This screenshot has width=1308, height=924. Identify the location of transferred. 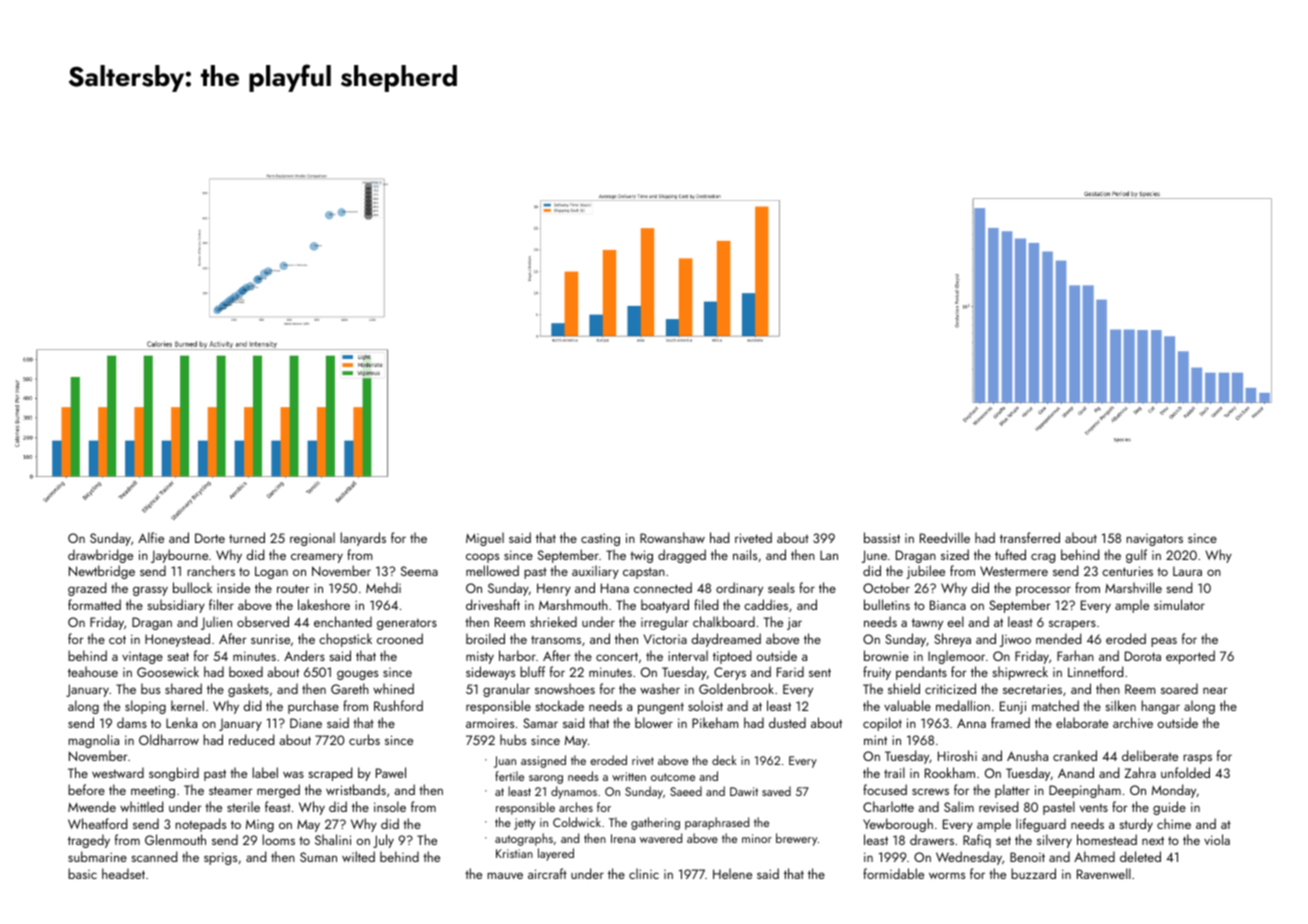
(1030, 537).
